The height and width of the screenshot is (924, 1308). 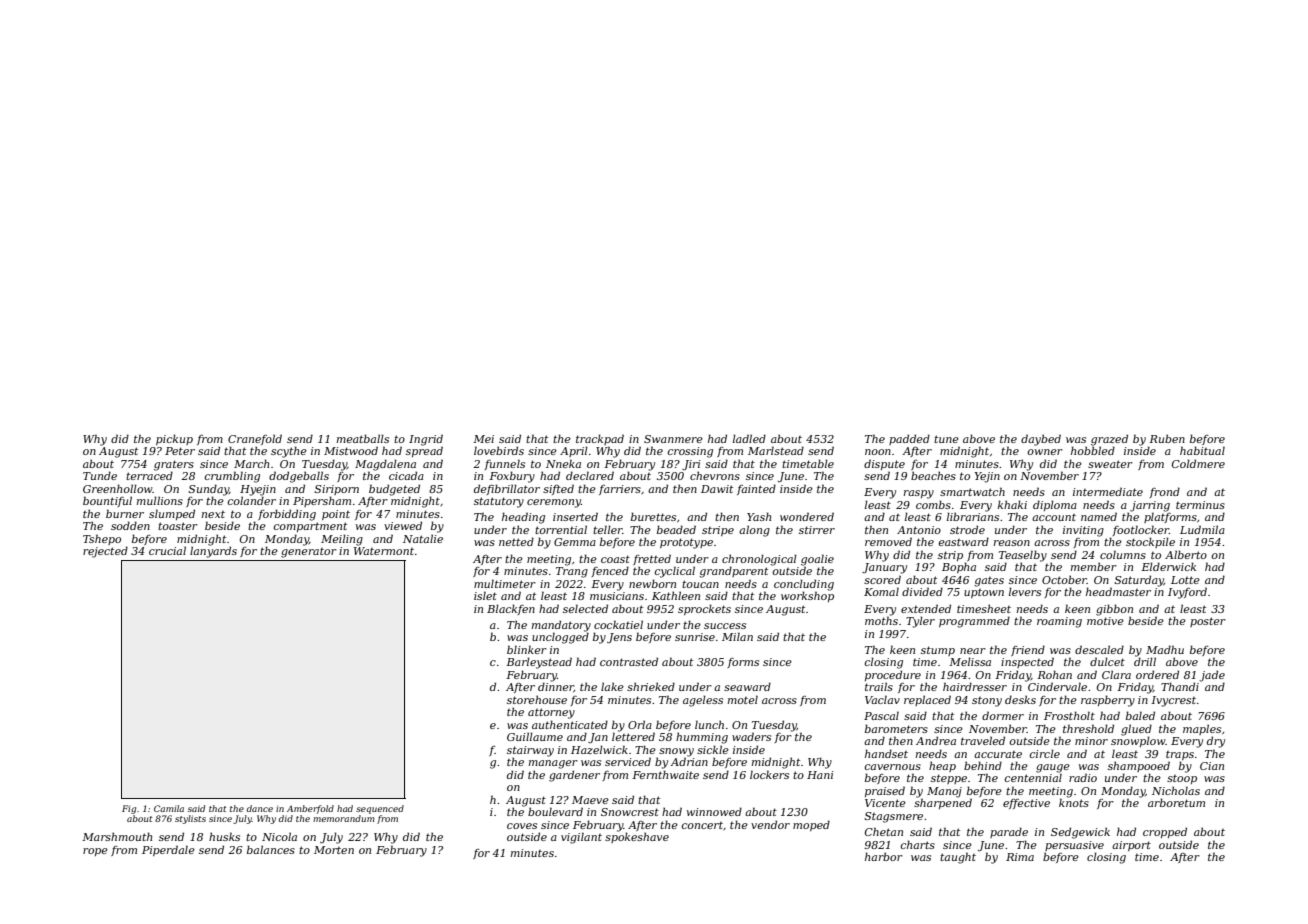 What do you see at coordinates (974, 622) in the screenshot?
I see `programmed` at bounding box center [974, 622].
